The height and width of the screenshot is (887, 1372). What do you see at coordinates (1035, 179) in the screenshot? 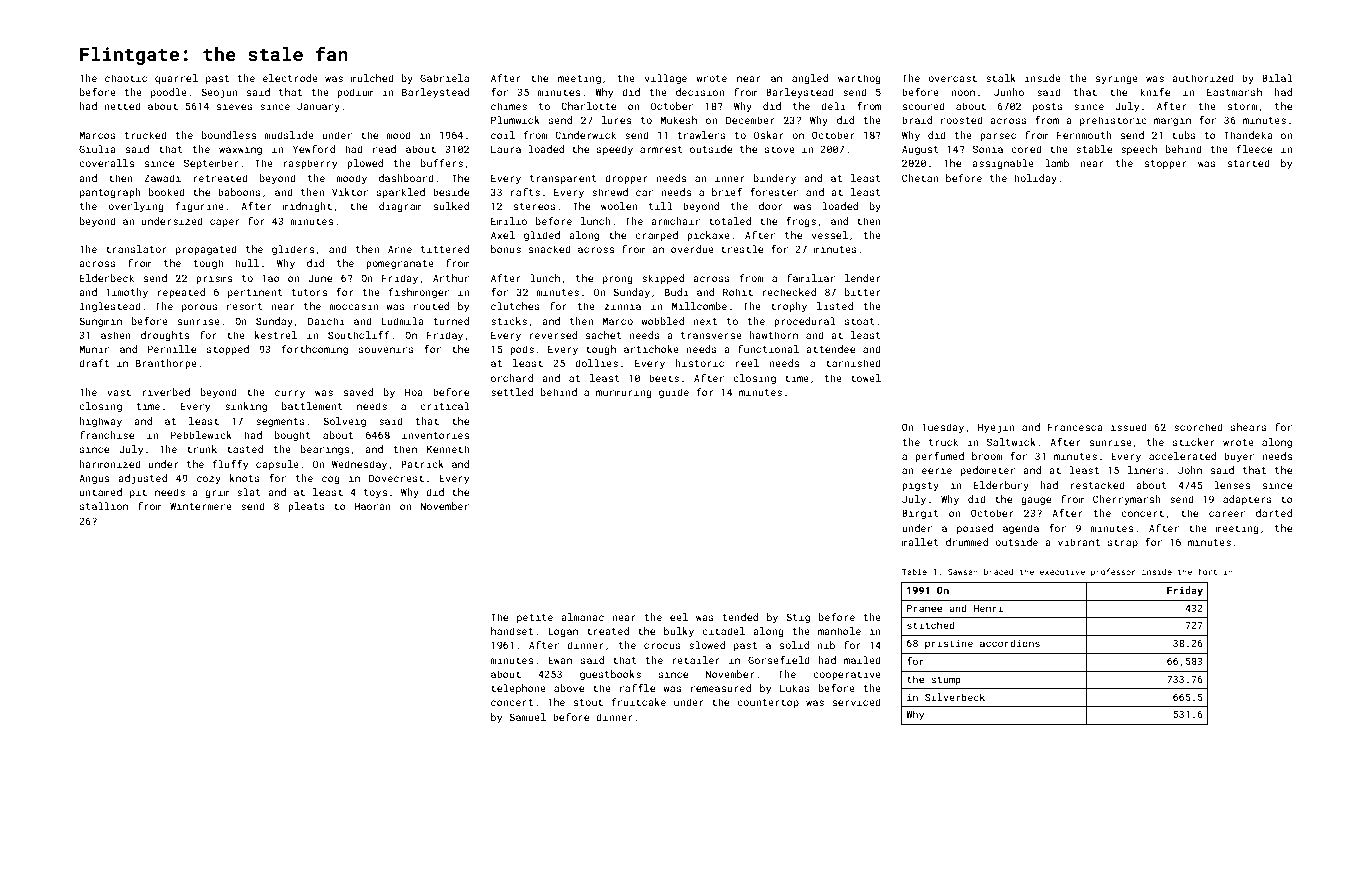
I see `holiday` at bounding box center [1035, 179].
